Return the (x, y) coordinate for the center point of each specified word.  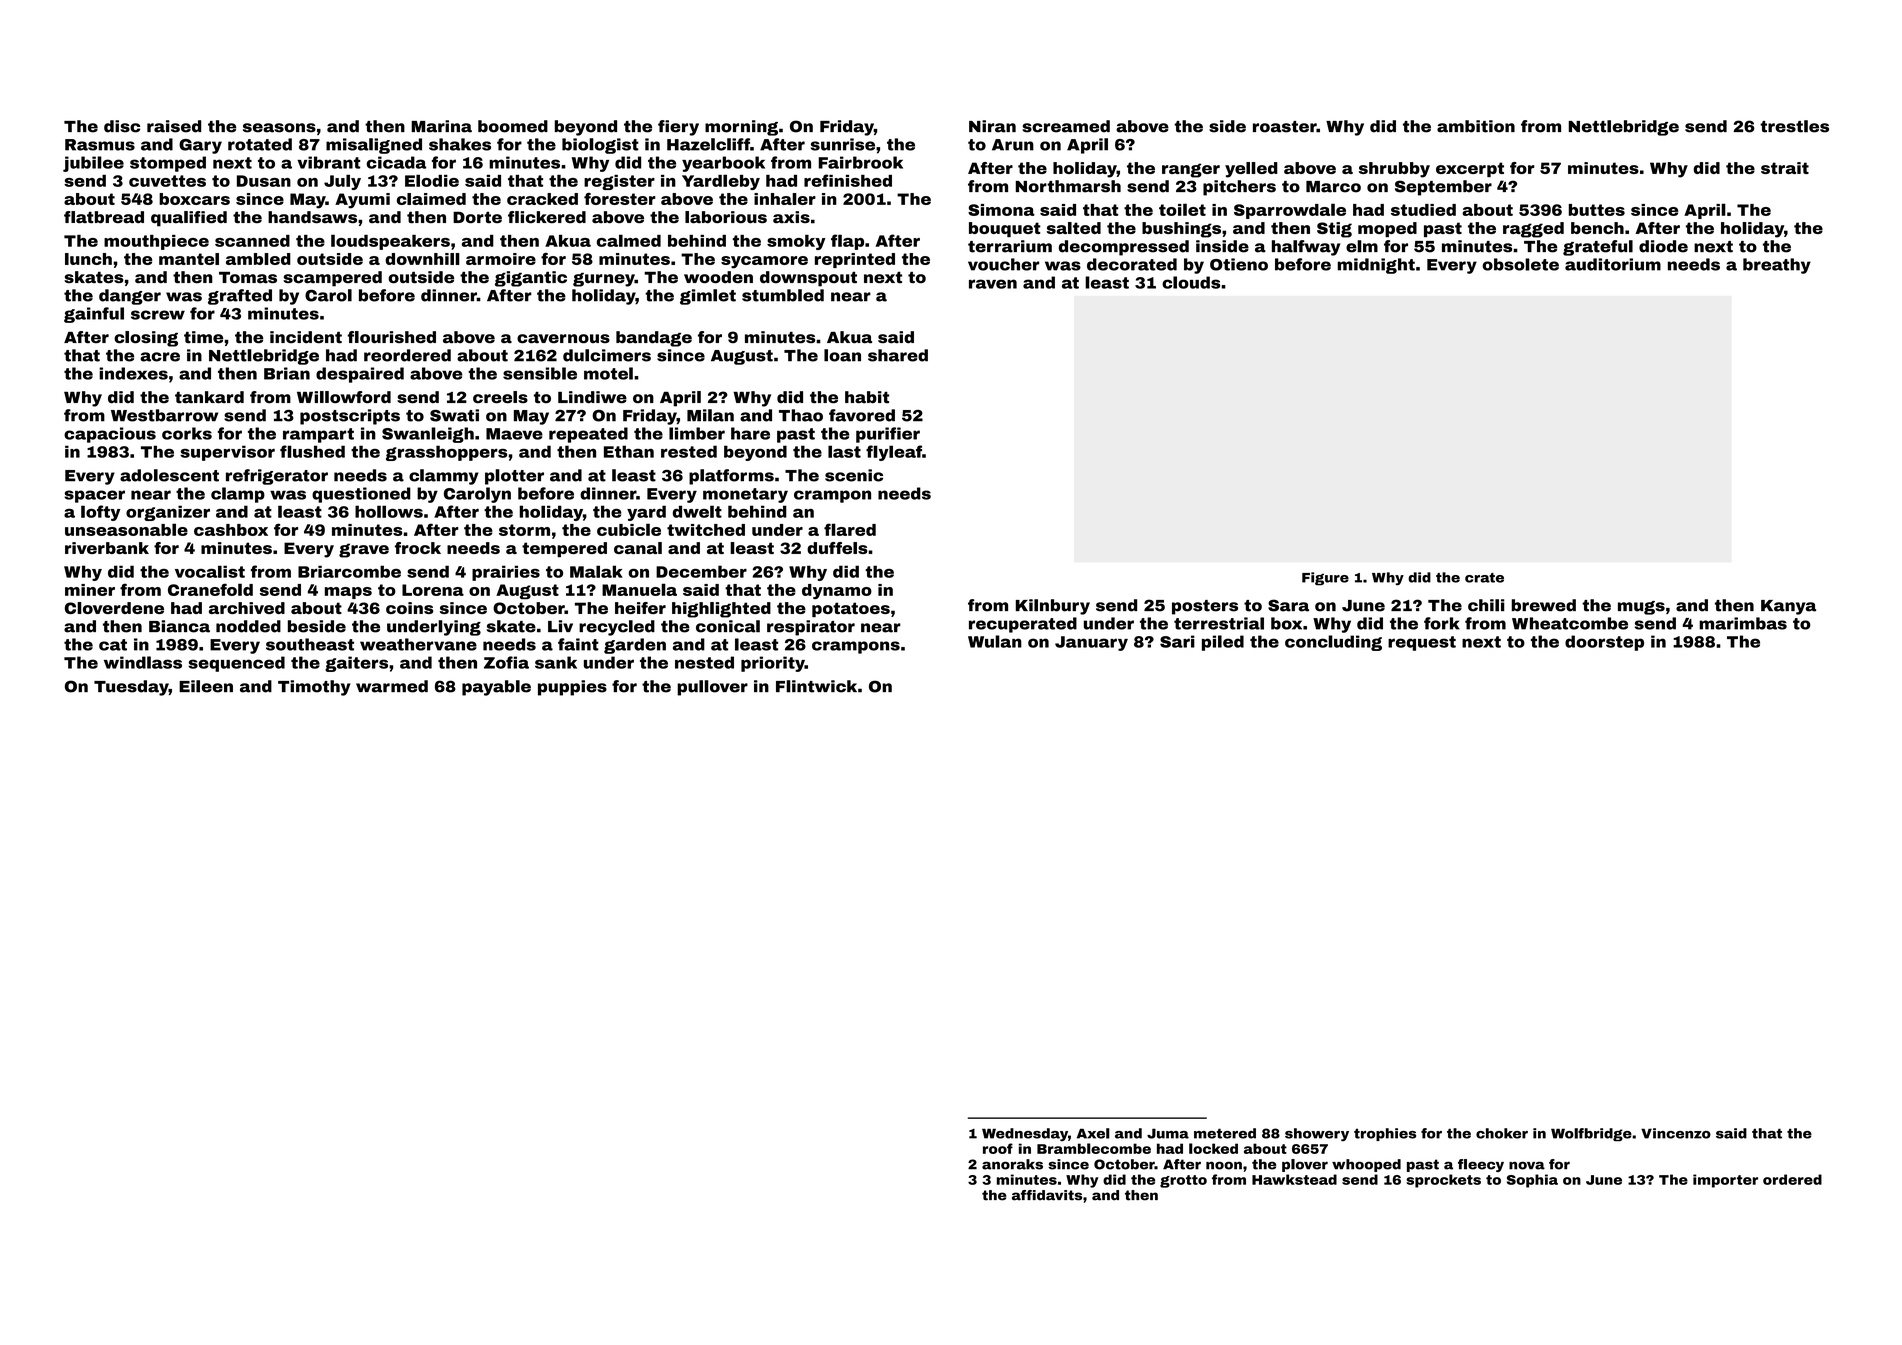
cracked (542, 199)
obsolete (1520, 264)
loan (842, 355)
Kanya (1788, 607)
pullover (712, 688)
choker (1502, 1133)
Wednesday (1025, 1134)
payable (496, 688)
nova (1527, 1165)
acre (160, 357)
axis (791, 217)
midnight (1376, 266)
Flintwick (816, 686)
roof (998, 1148)
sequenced (236, 664)
